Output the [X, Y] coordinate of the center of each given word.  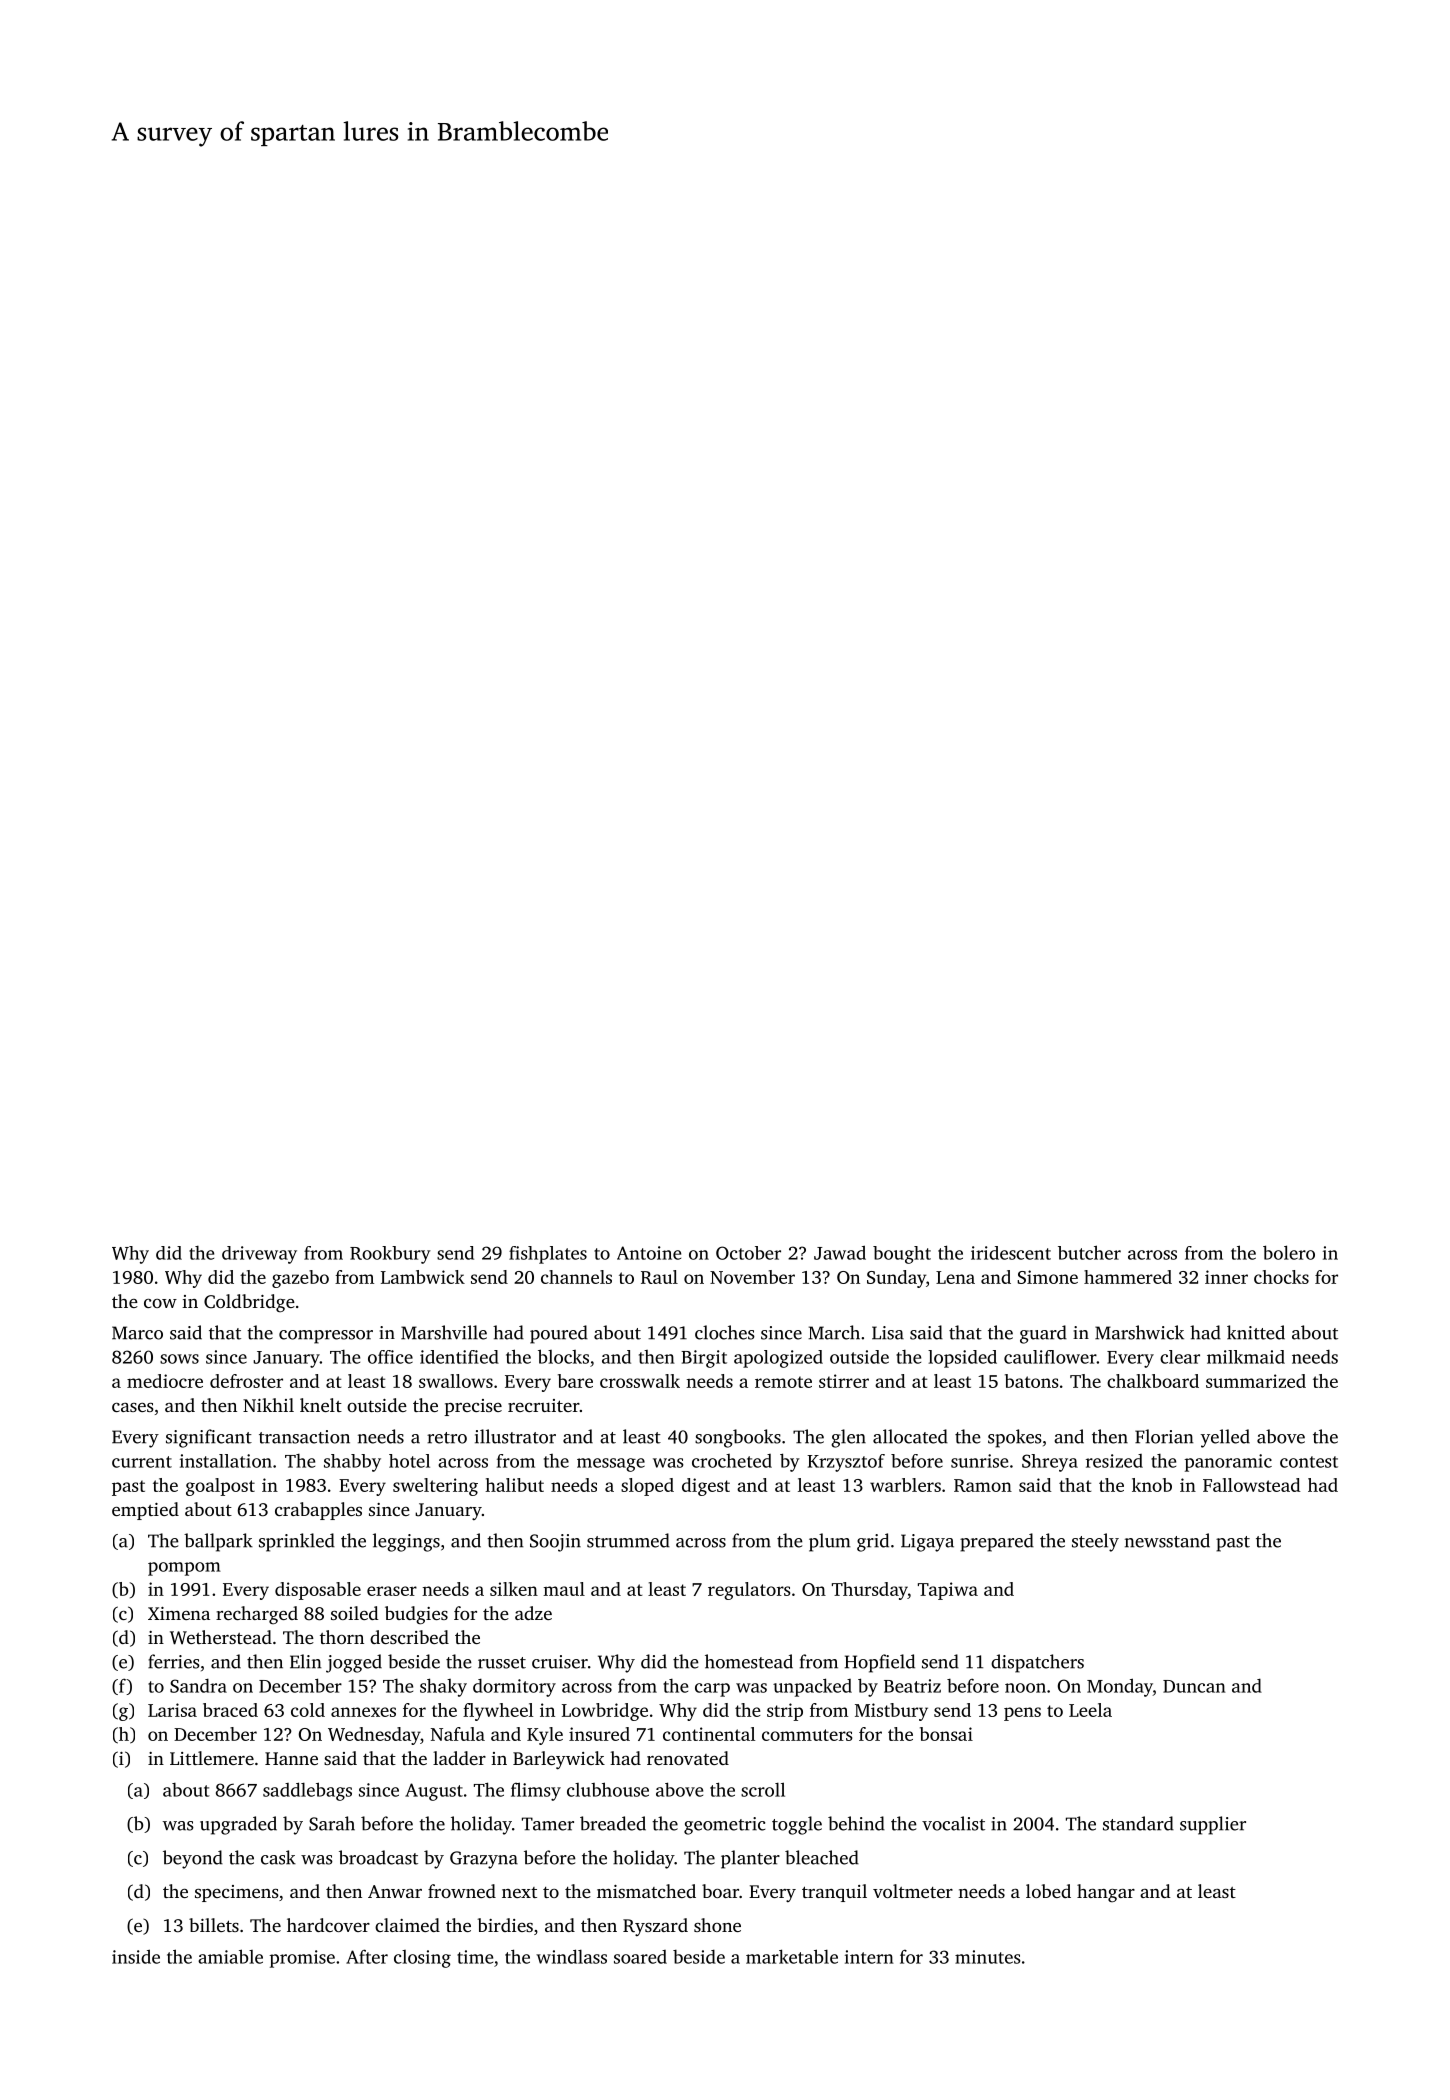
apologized [778, 1359]
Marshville [444, 1332]
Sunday [896, 1279]
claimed [407, 1925]
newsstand [1167, 1540]
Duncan [1194, 1686]
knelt [321, 1405]
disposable [318, 1591]
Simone [1047, 1277]
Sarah [332, 1823]
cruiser [560, 1662]
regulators [749, 1591]
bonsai [946, 1734]
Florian [1164, 1436]
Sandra [198, 1685]
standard [1138, 1823]
